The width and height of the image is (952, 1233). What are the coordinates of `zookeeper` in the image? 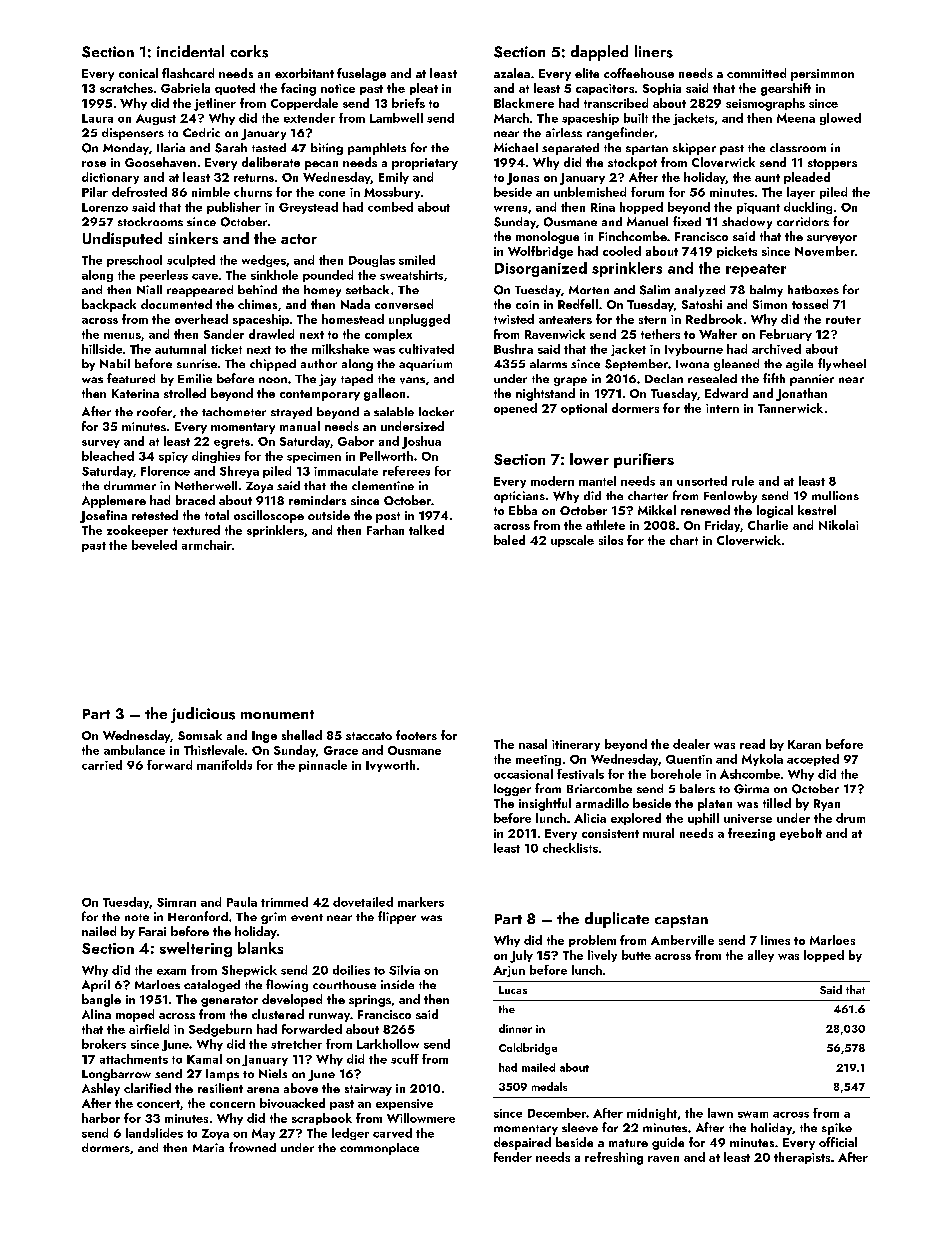 It's located at (137, 531).
